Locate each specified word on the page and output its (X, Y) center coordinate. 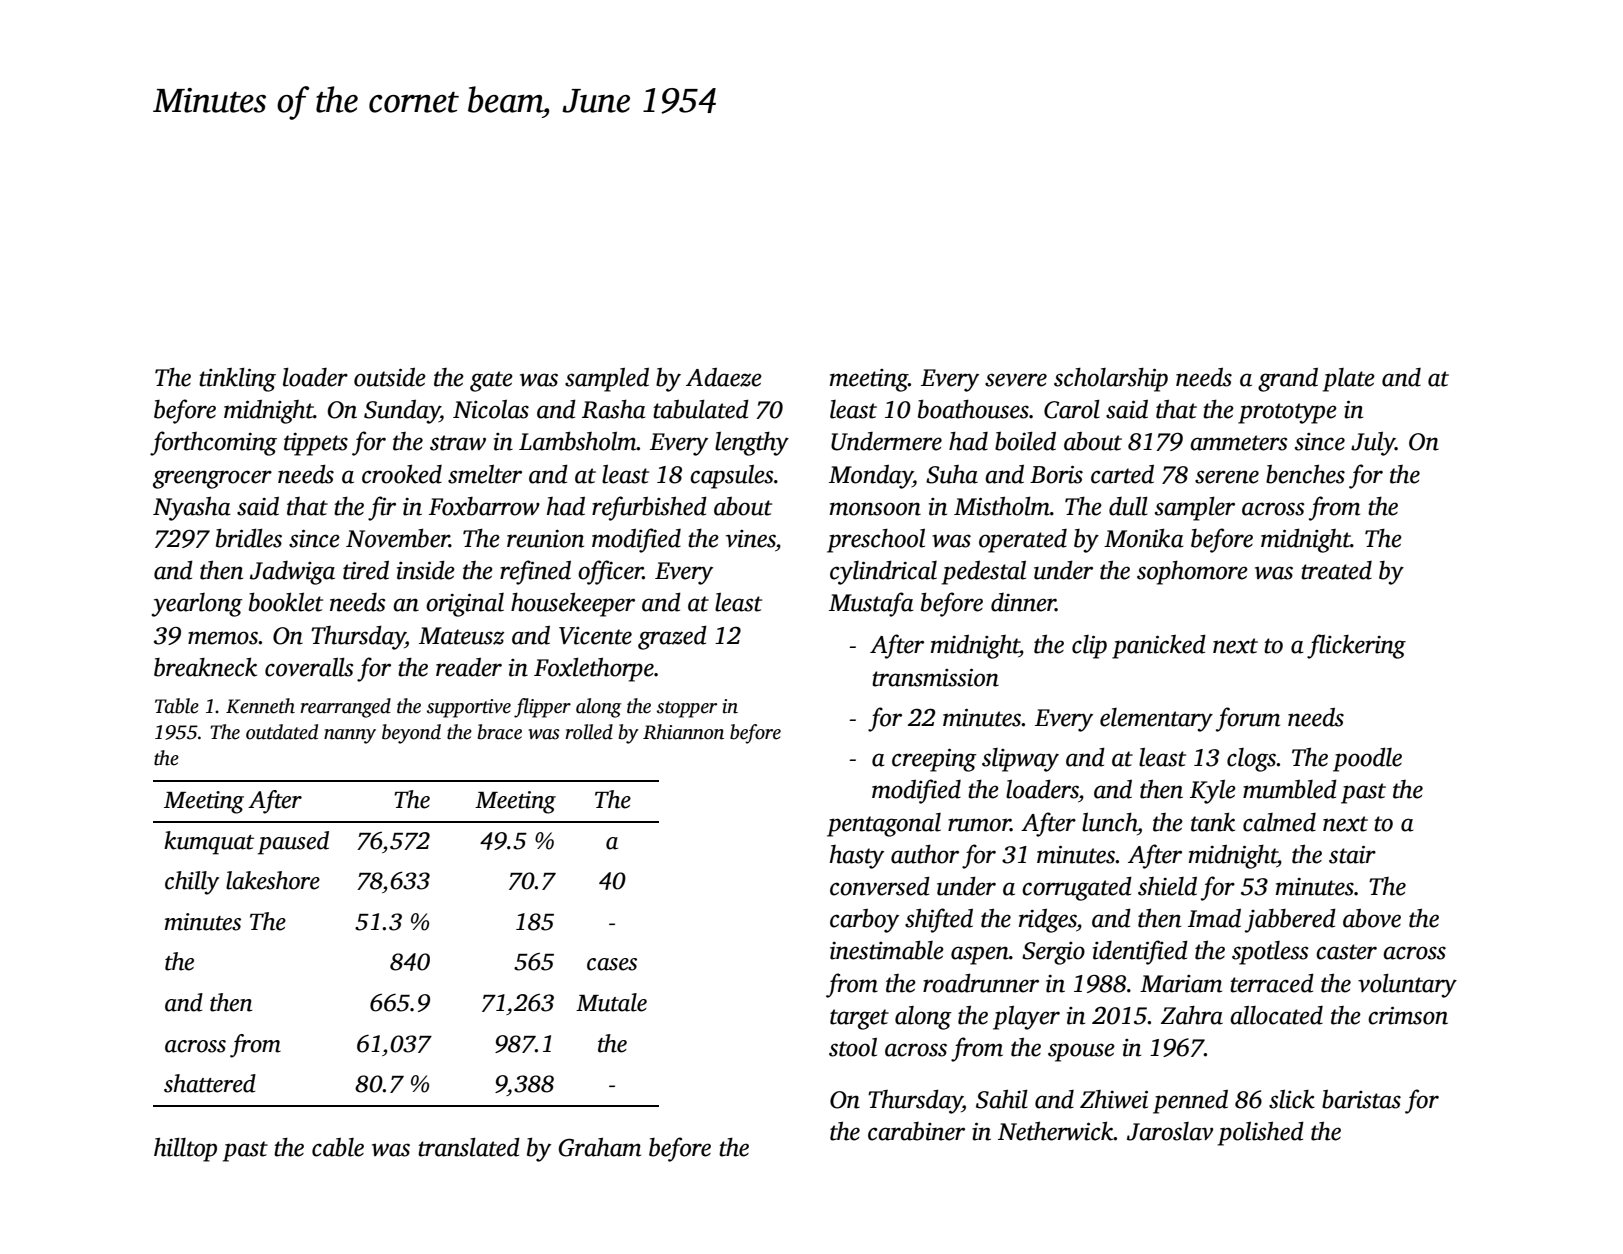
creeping (934, 760)
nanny (350, 736)
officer (610, 572)
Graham (600, 1147)
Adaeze (724, 377)
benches (1305, 474)
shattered (210, 1083)
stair (1352, 855)
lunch (1109, 822)
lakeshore (273, 880)
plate (1349, 380)
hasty (857, 857)
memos (223, 638)
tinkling (237, 380)
